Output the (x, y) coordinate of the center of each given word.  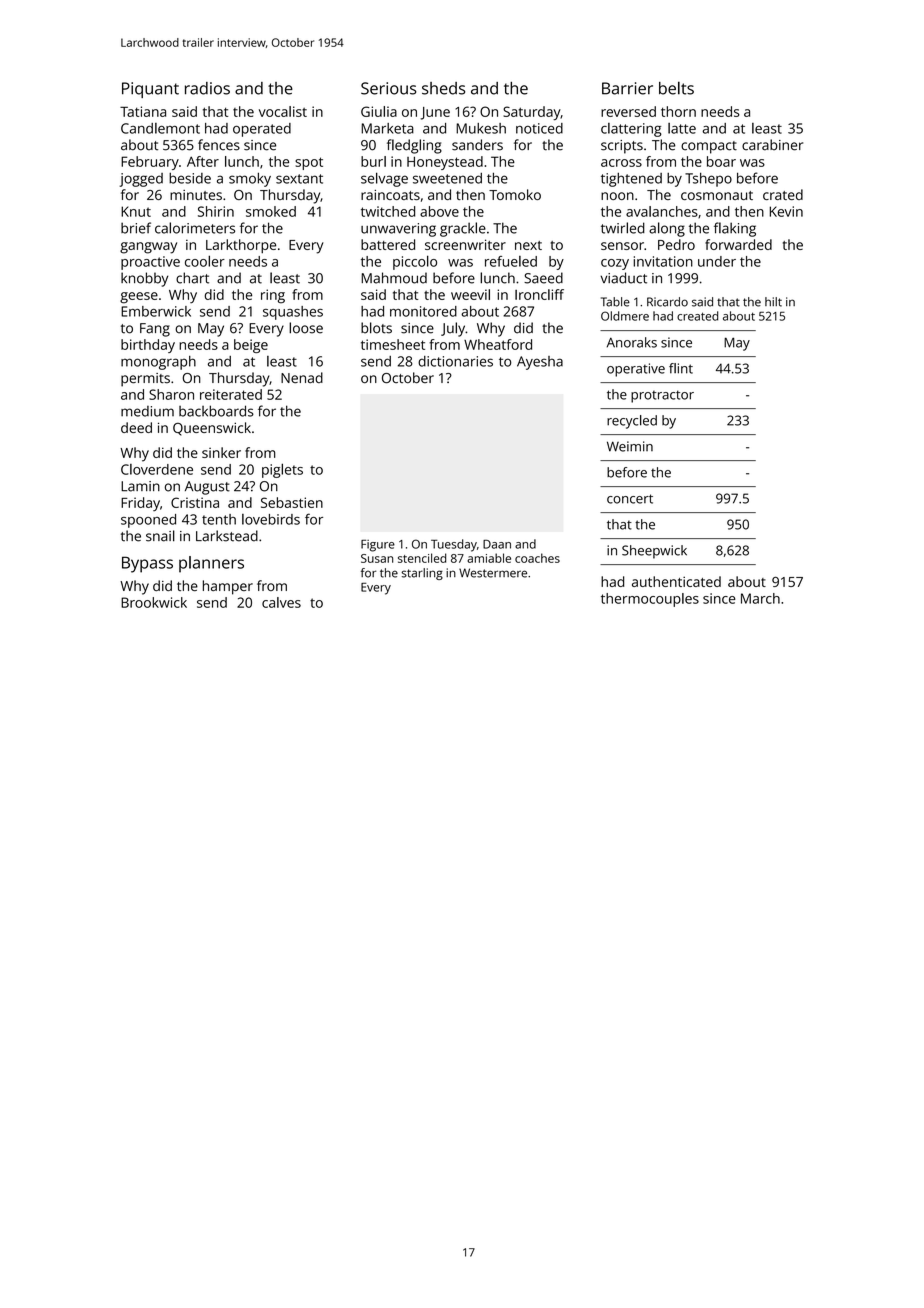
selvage (384, 179)
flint (681, 368)
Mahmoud (394, 278)
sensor (622, 246)
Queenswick (212, 429)
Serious (388, 88)
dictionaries (455, 361)
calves (281, 602)
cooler (205, 261)
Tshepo (708, 180)
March (760, 598)
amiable (489, 558)
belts (676, 88)
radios (207, 88)
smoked (271, 211)
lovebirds (271, 519)
